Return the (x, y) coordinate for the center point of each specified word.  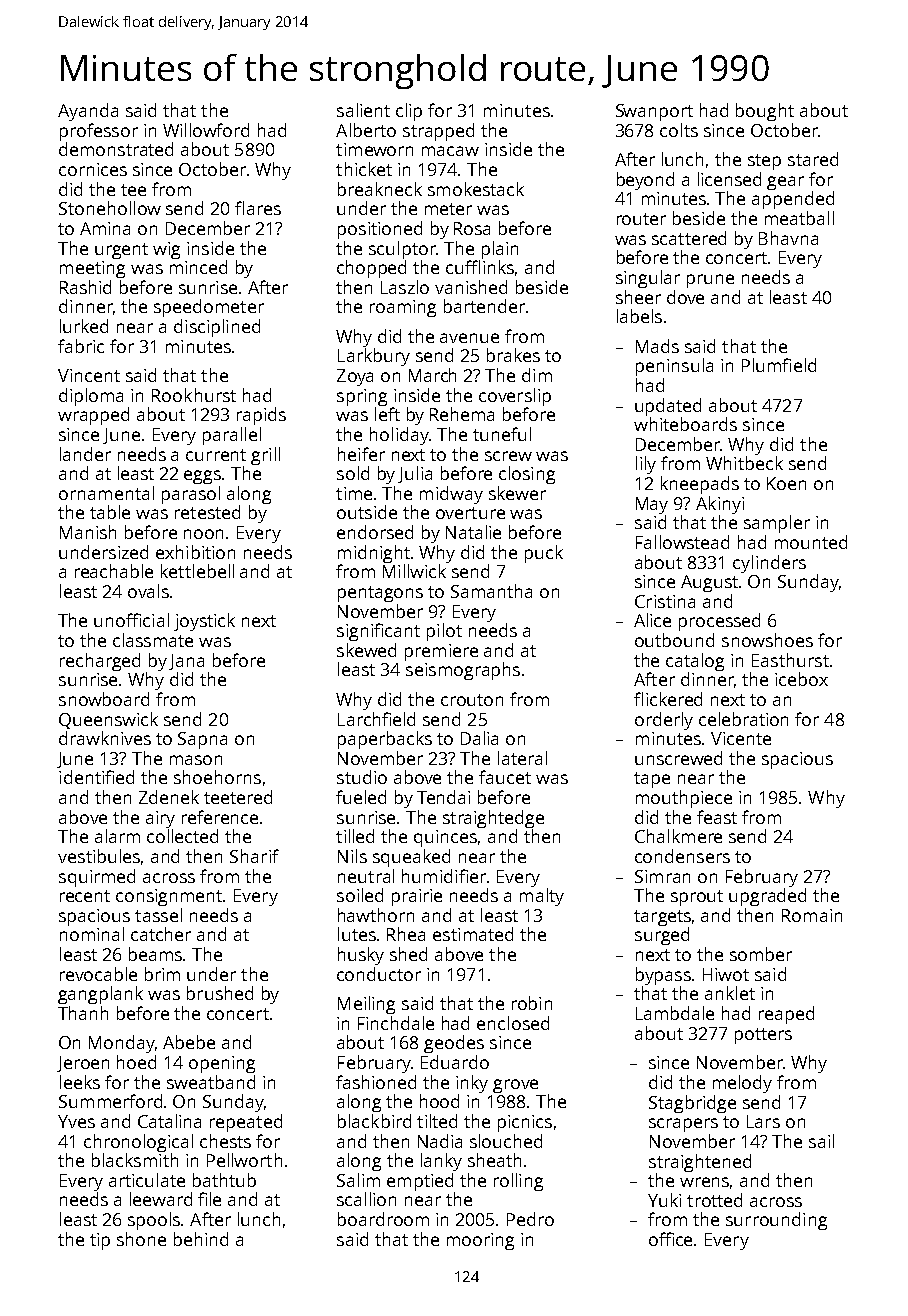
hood (439, 1101)
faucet (505, 777)
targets (662, 918)
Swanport (654, 112)
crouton (472, 700)
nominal (92, 934)
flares (258, 208)
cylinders (769, 564)
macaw (450, 151)
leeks (80, 1082)
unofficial (131, 620)
